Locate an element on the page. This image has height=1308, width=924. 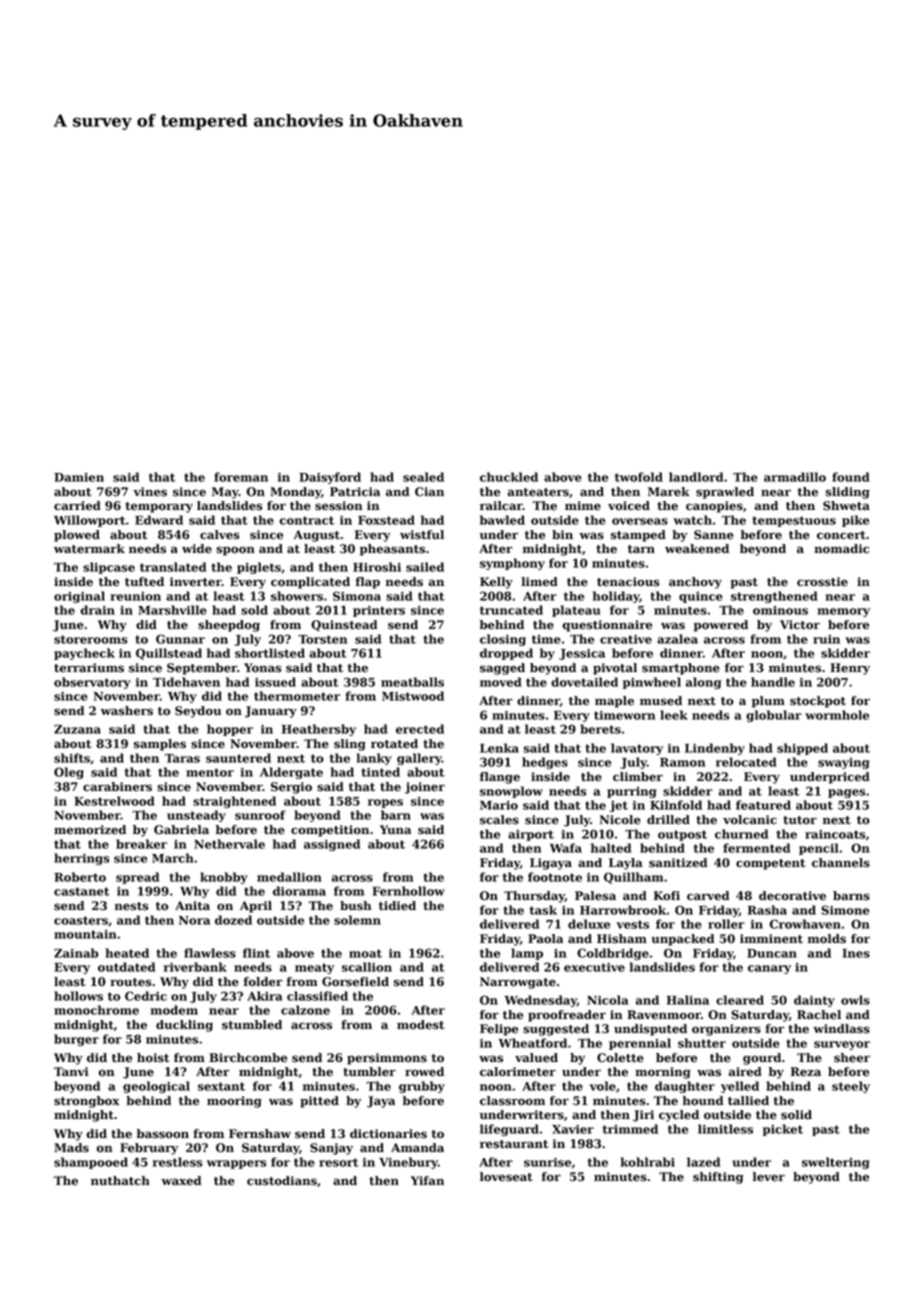
armadillo is located at coordinates (795, 477).
